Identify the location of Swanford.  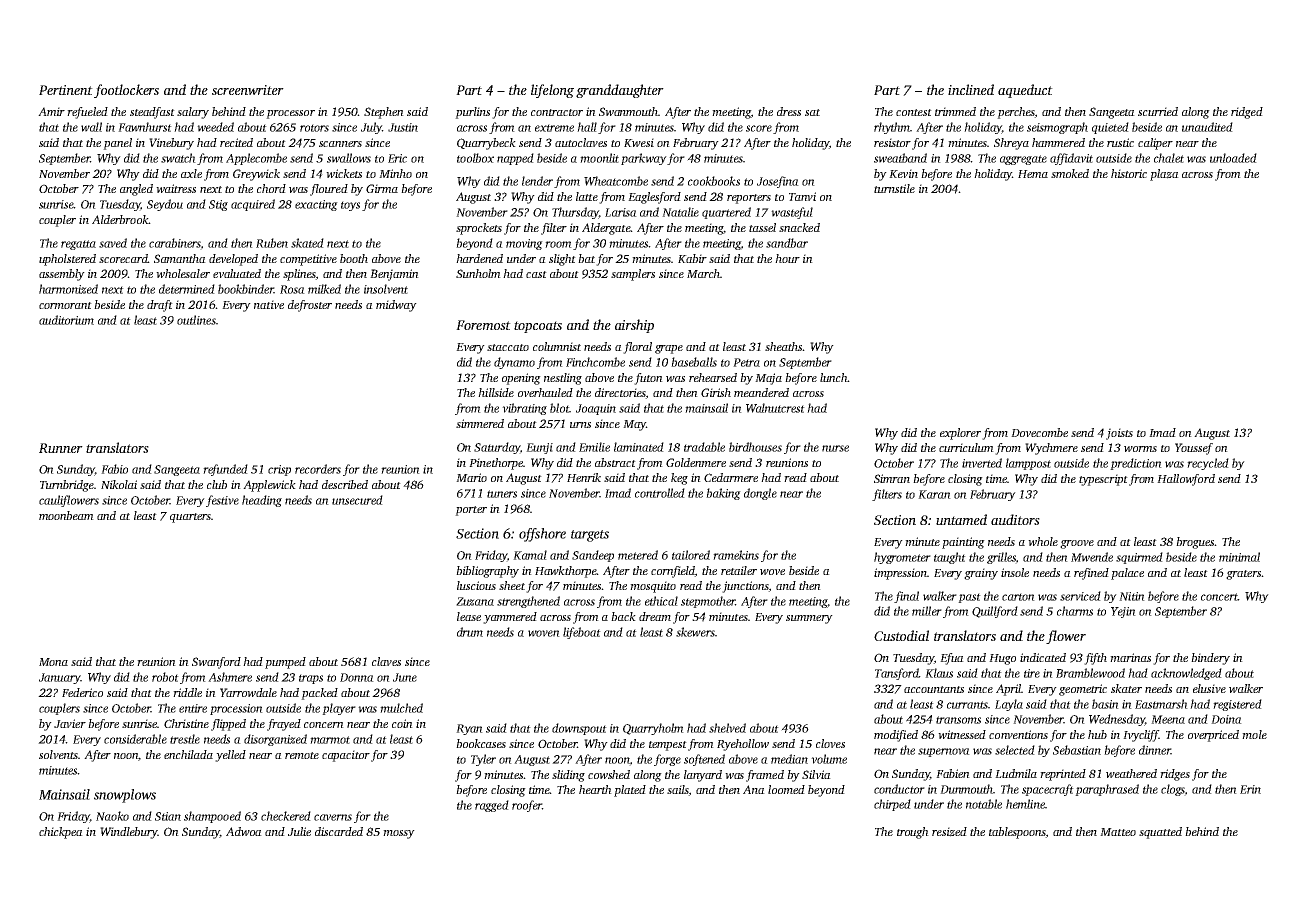
(216, 663).
